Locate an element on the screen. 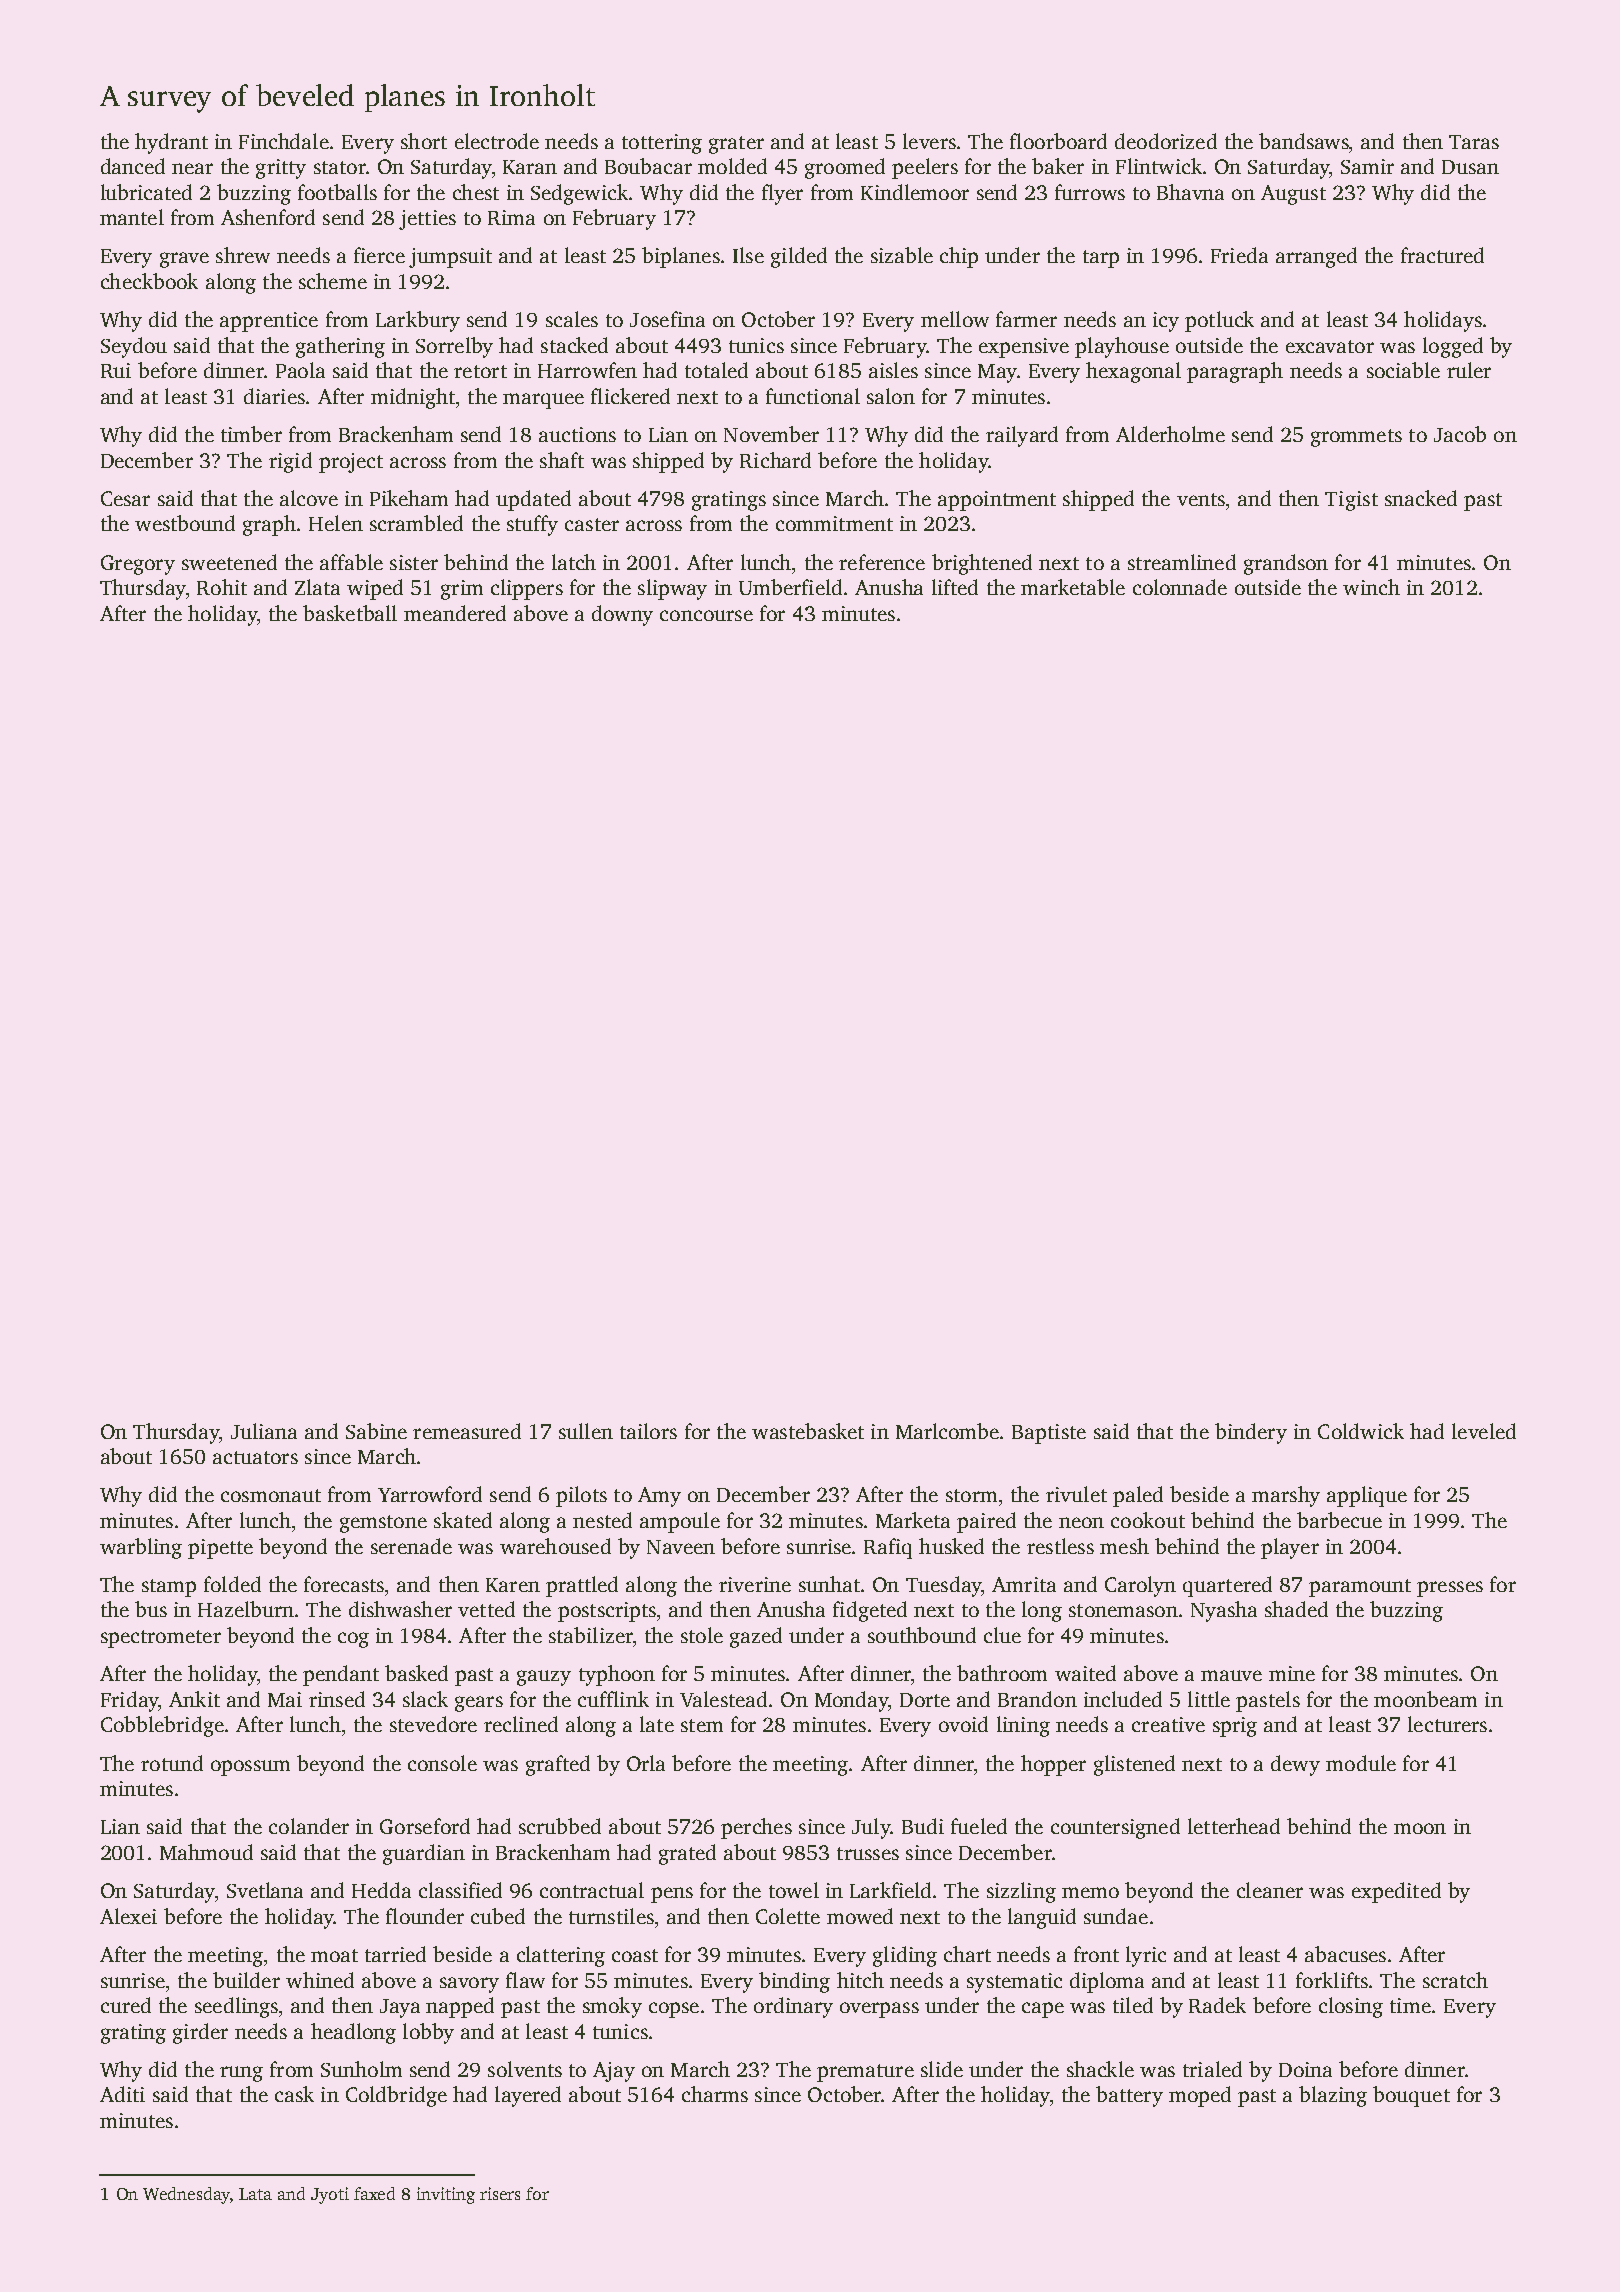 This screenshot has width=1620, height=2292. aisles is located at coordinates (893, 370).
